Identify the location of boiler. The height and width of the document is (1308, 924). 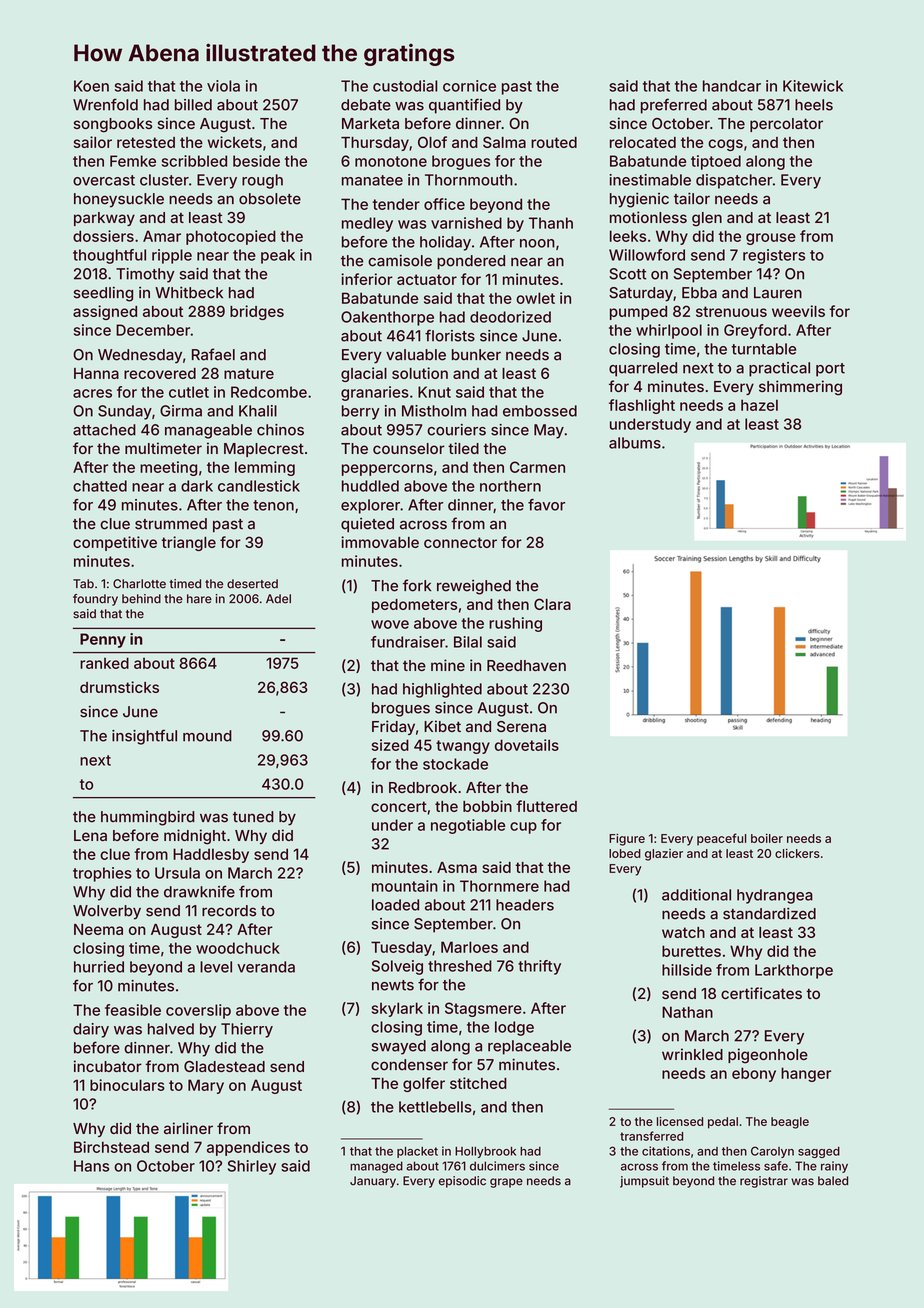
(767, 838).
